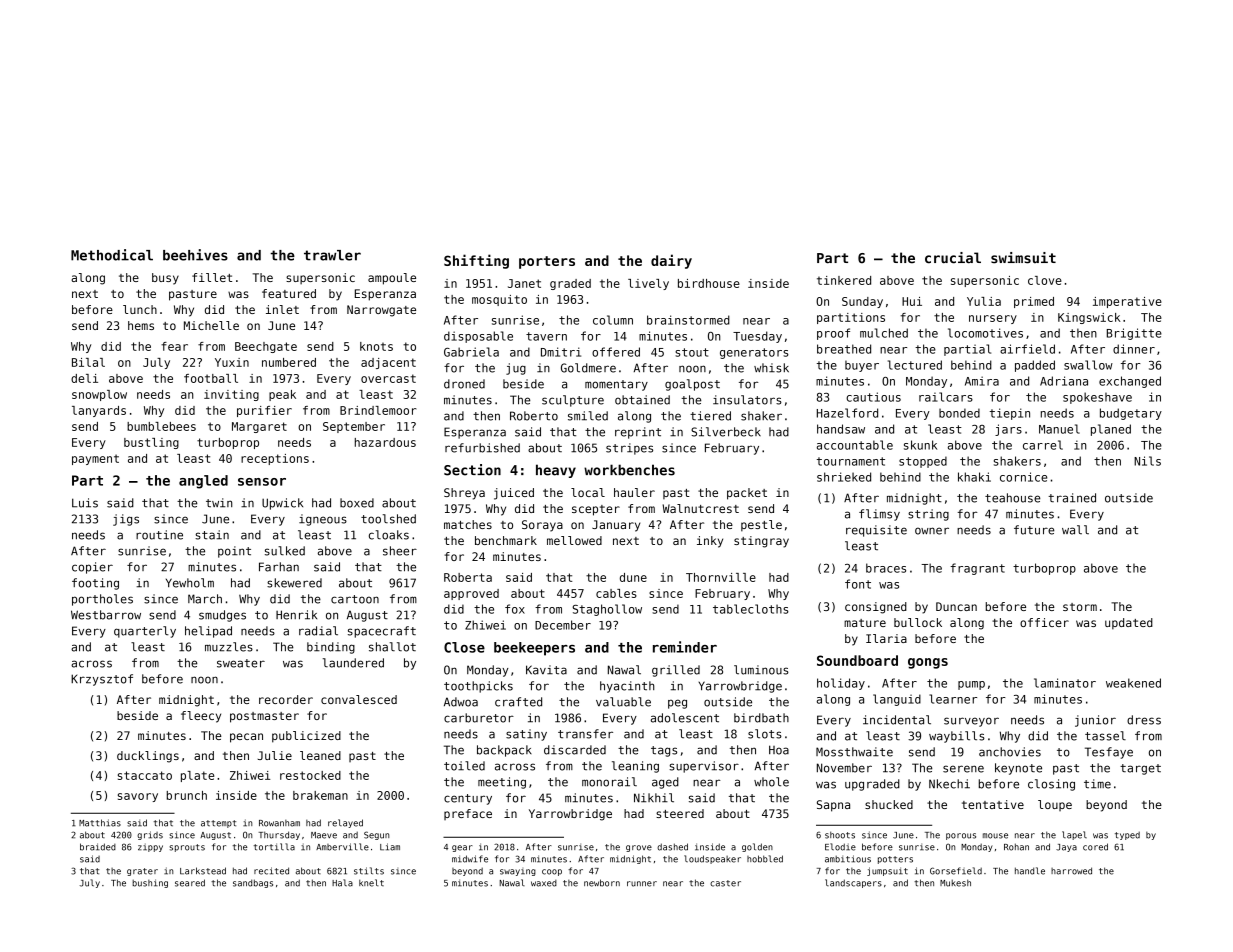  What do you see at coordinates (876, 531) in the screenshot?
I see `requisite` at bounding box center [876, 531].
